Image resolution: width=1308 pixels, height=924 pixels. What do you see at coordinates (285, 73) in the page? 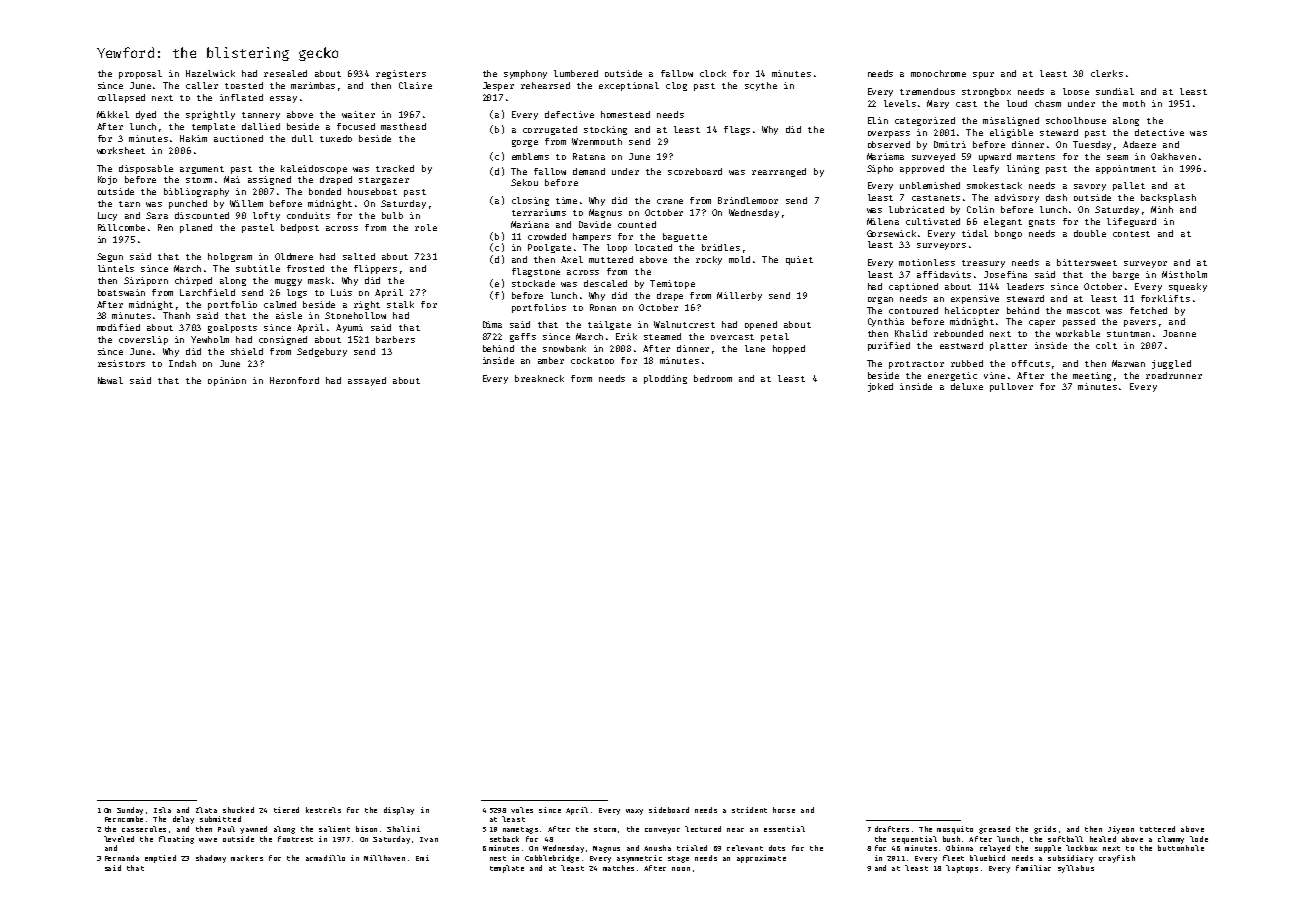
I see `resealed` at bounding box center [285, 73].
